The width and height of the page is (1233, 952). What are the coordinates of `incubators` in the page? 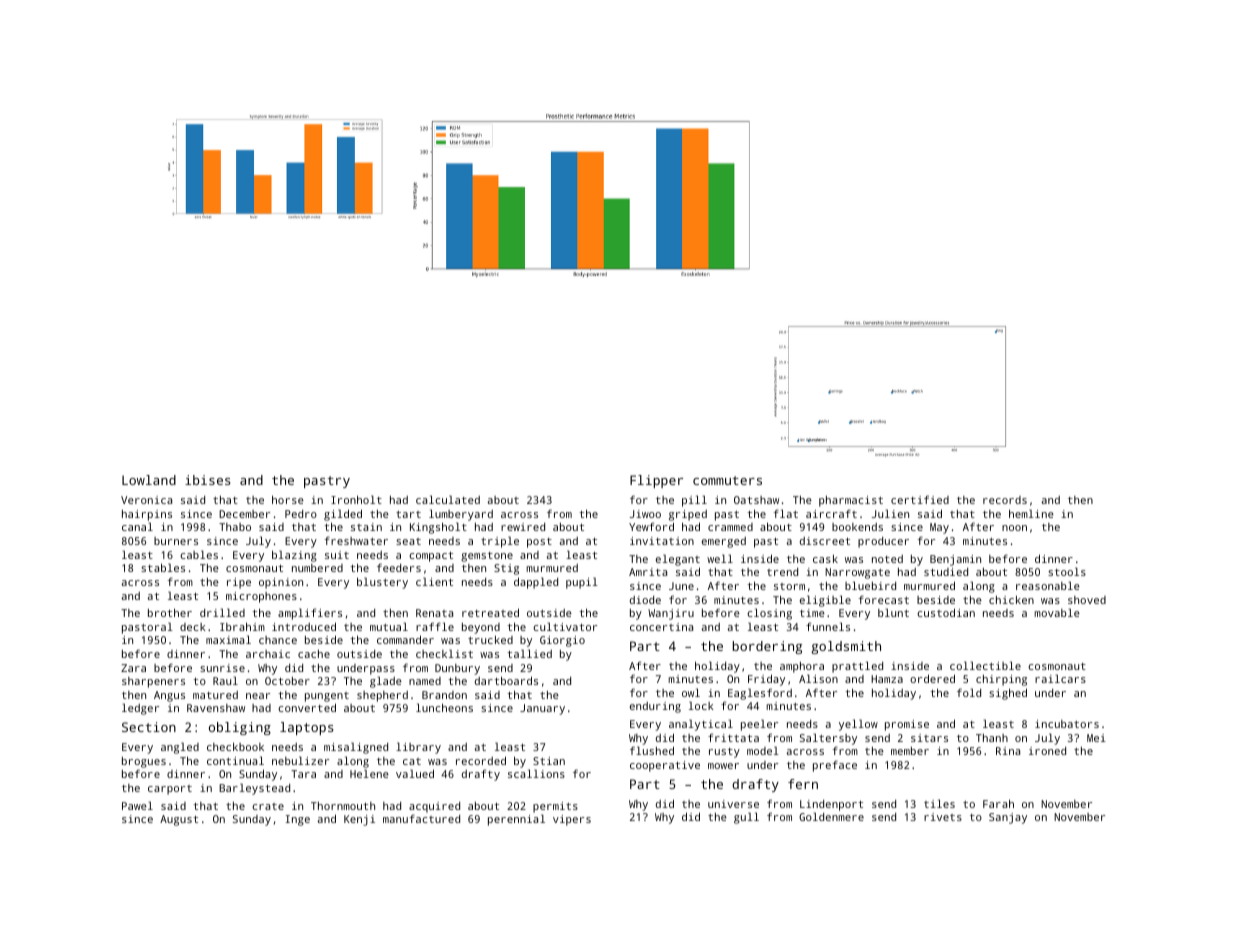 It's located at (1067, 724).
